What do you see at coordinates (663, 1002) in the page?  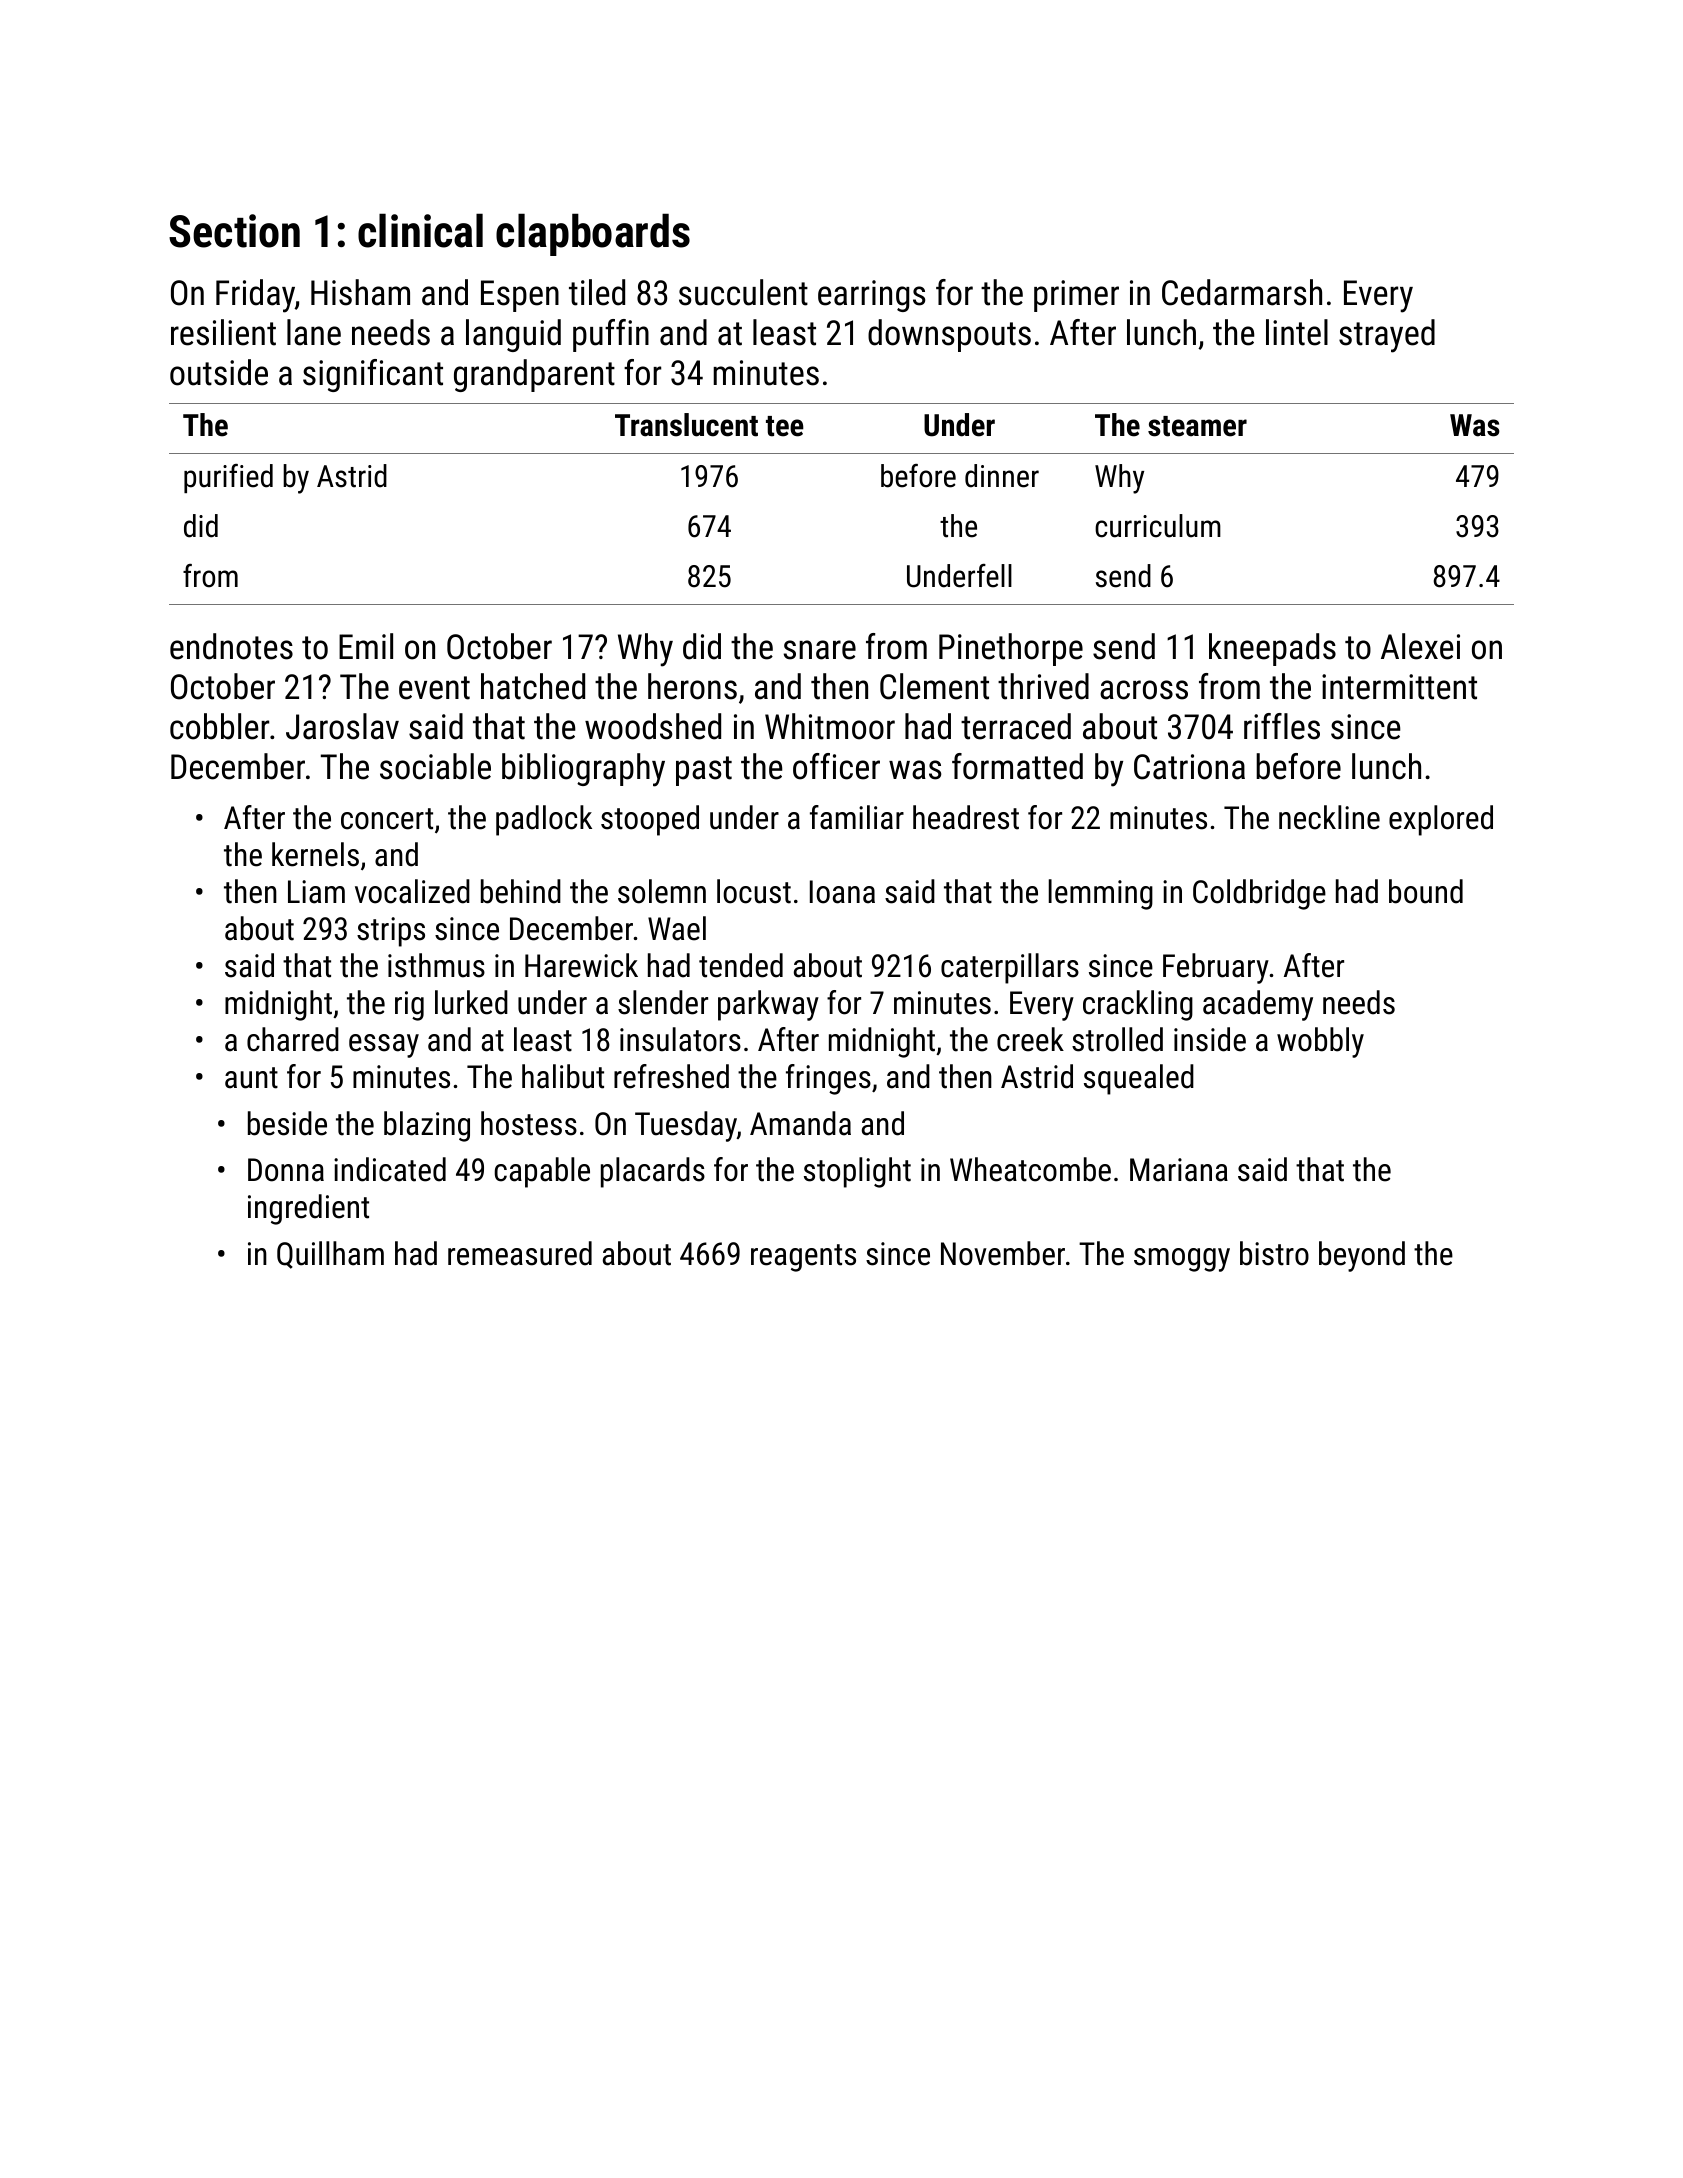 I see `slender` at bounding box center [663, 1002].
